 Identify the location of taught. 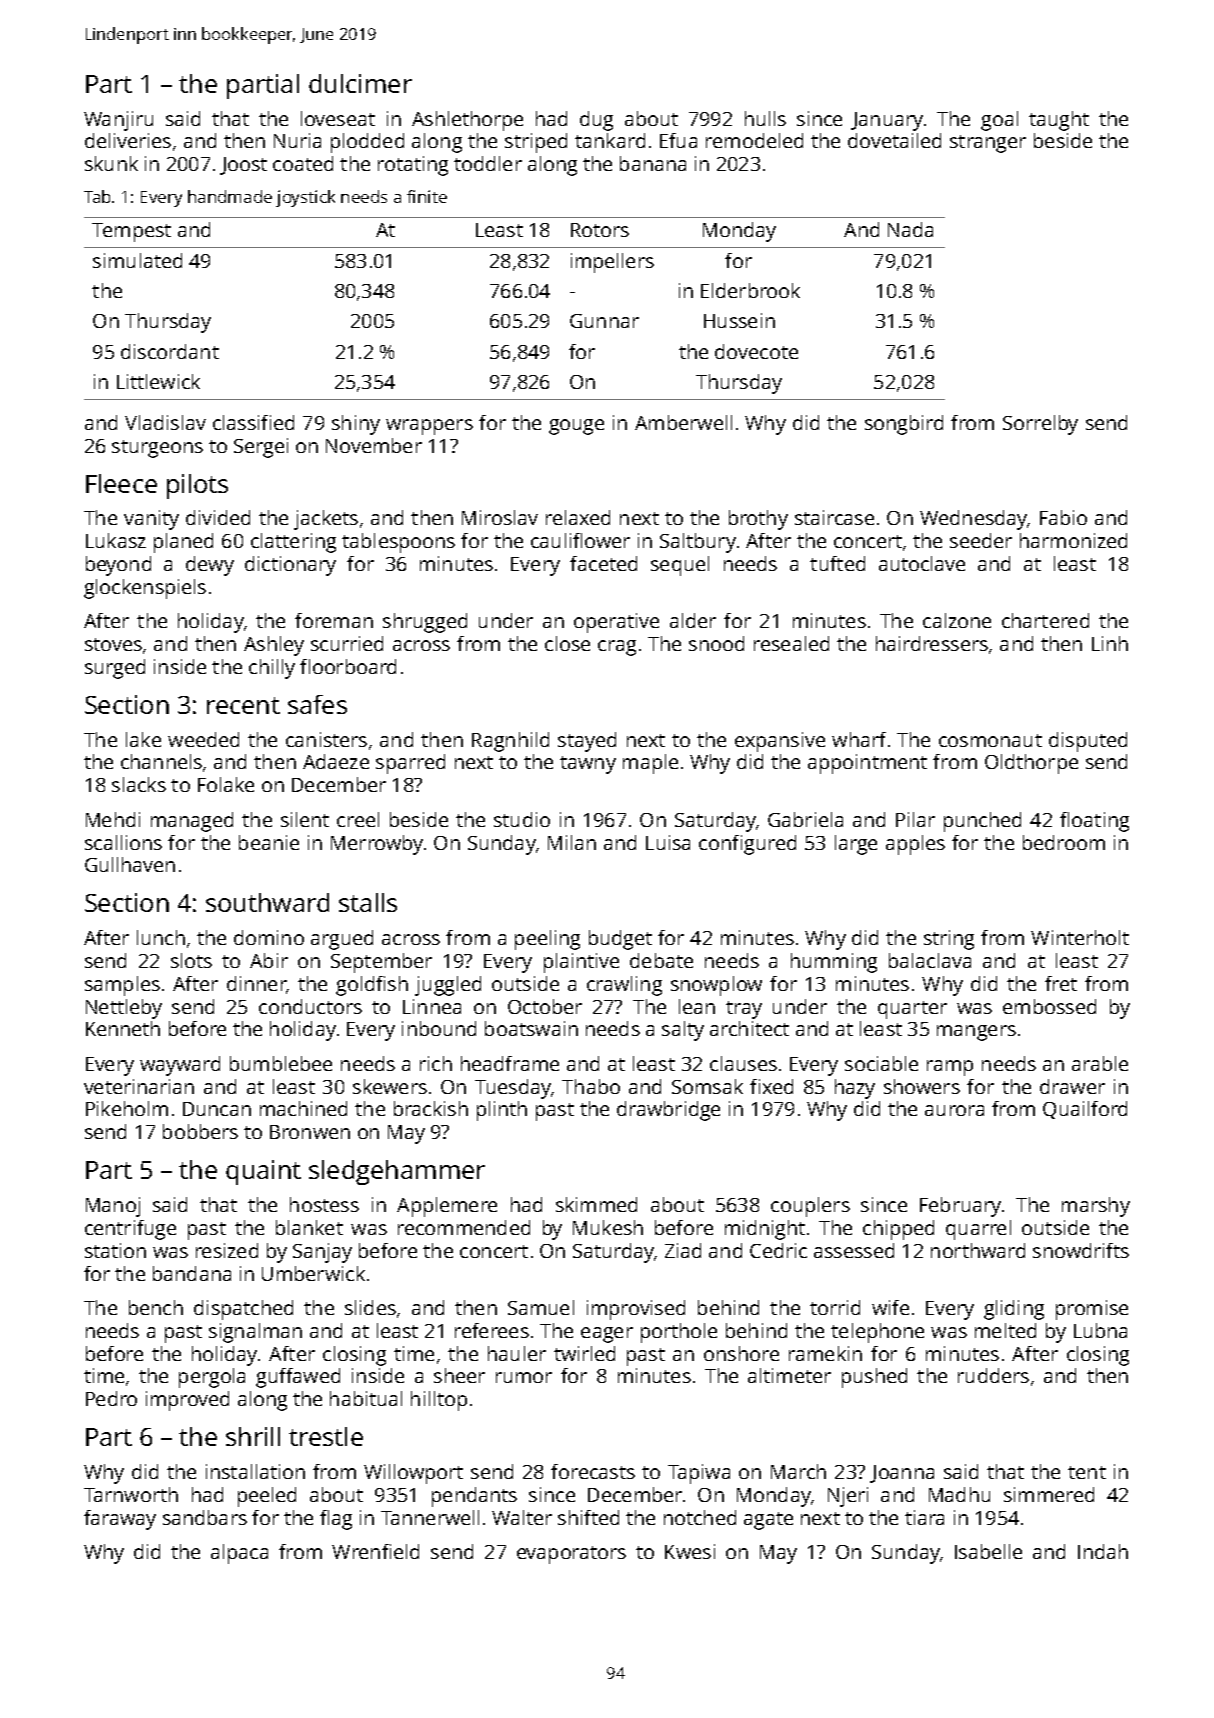
(1059, 121).
